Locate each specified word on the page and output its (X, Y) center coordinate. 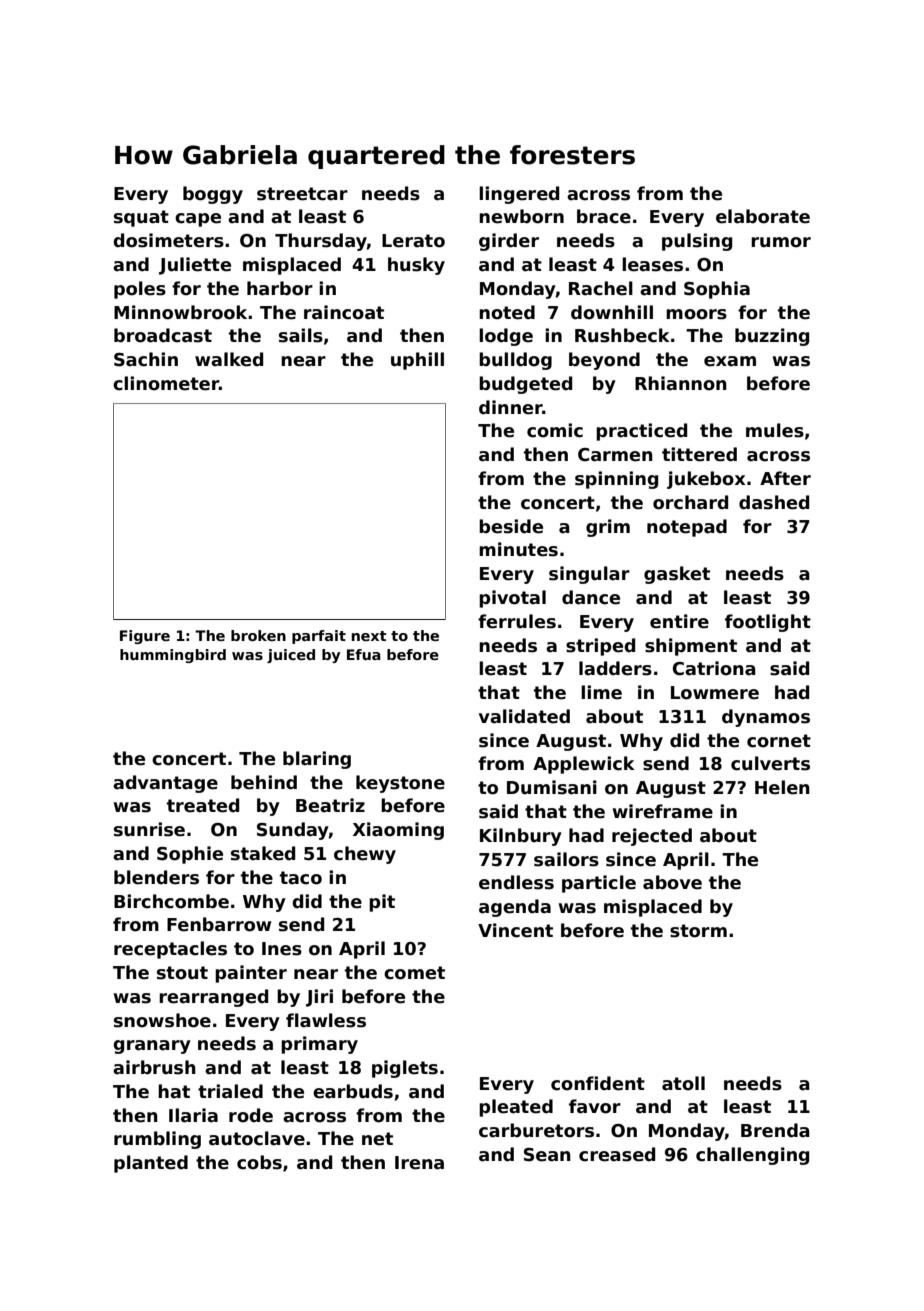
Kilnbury (521, 837)
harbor (280, 288)
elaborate (763, 216)
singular (589, 575)
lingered (519, 195)
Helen (782, 787)
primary (319, 1045)
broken (258, 635)
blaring (317, 760)
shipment (691, 647)
